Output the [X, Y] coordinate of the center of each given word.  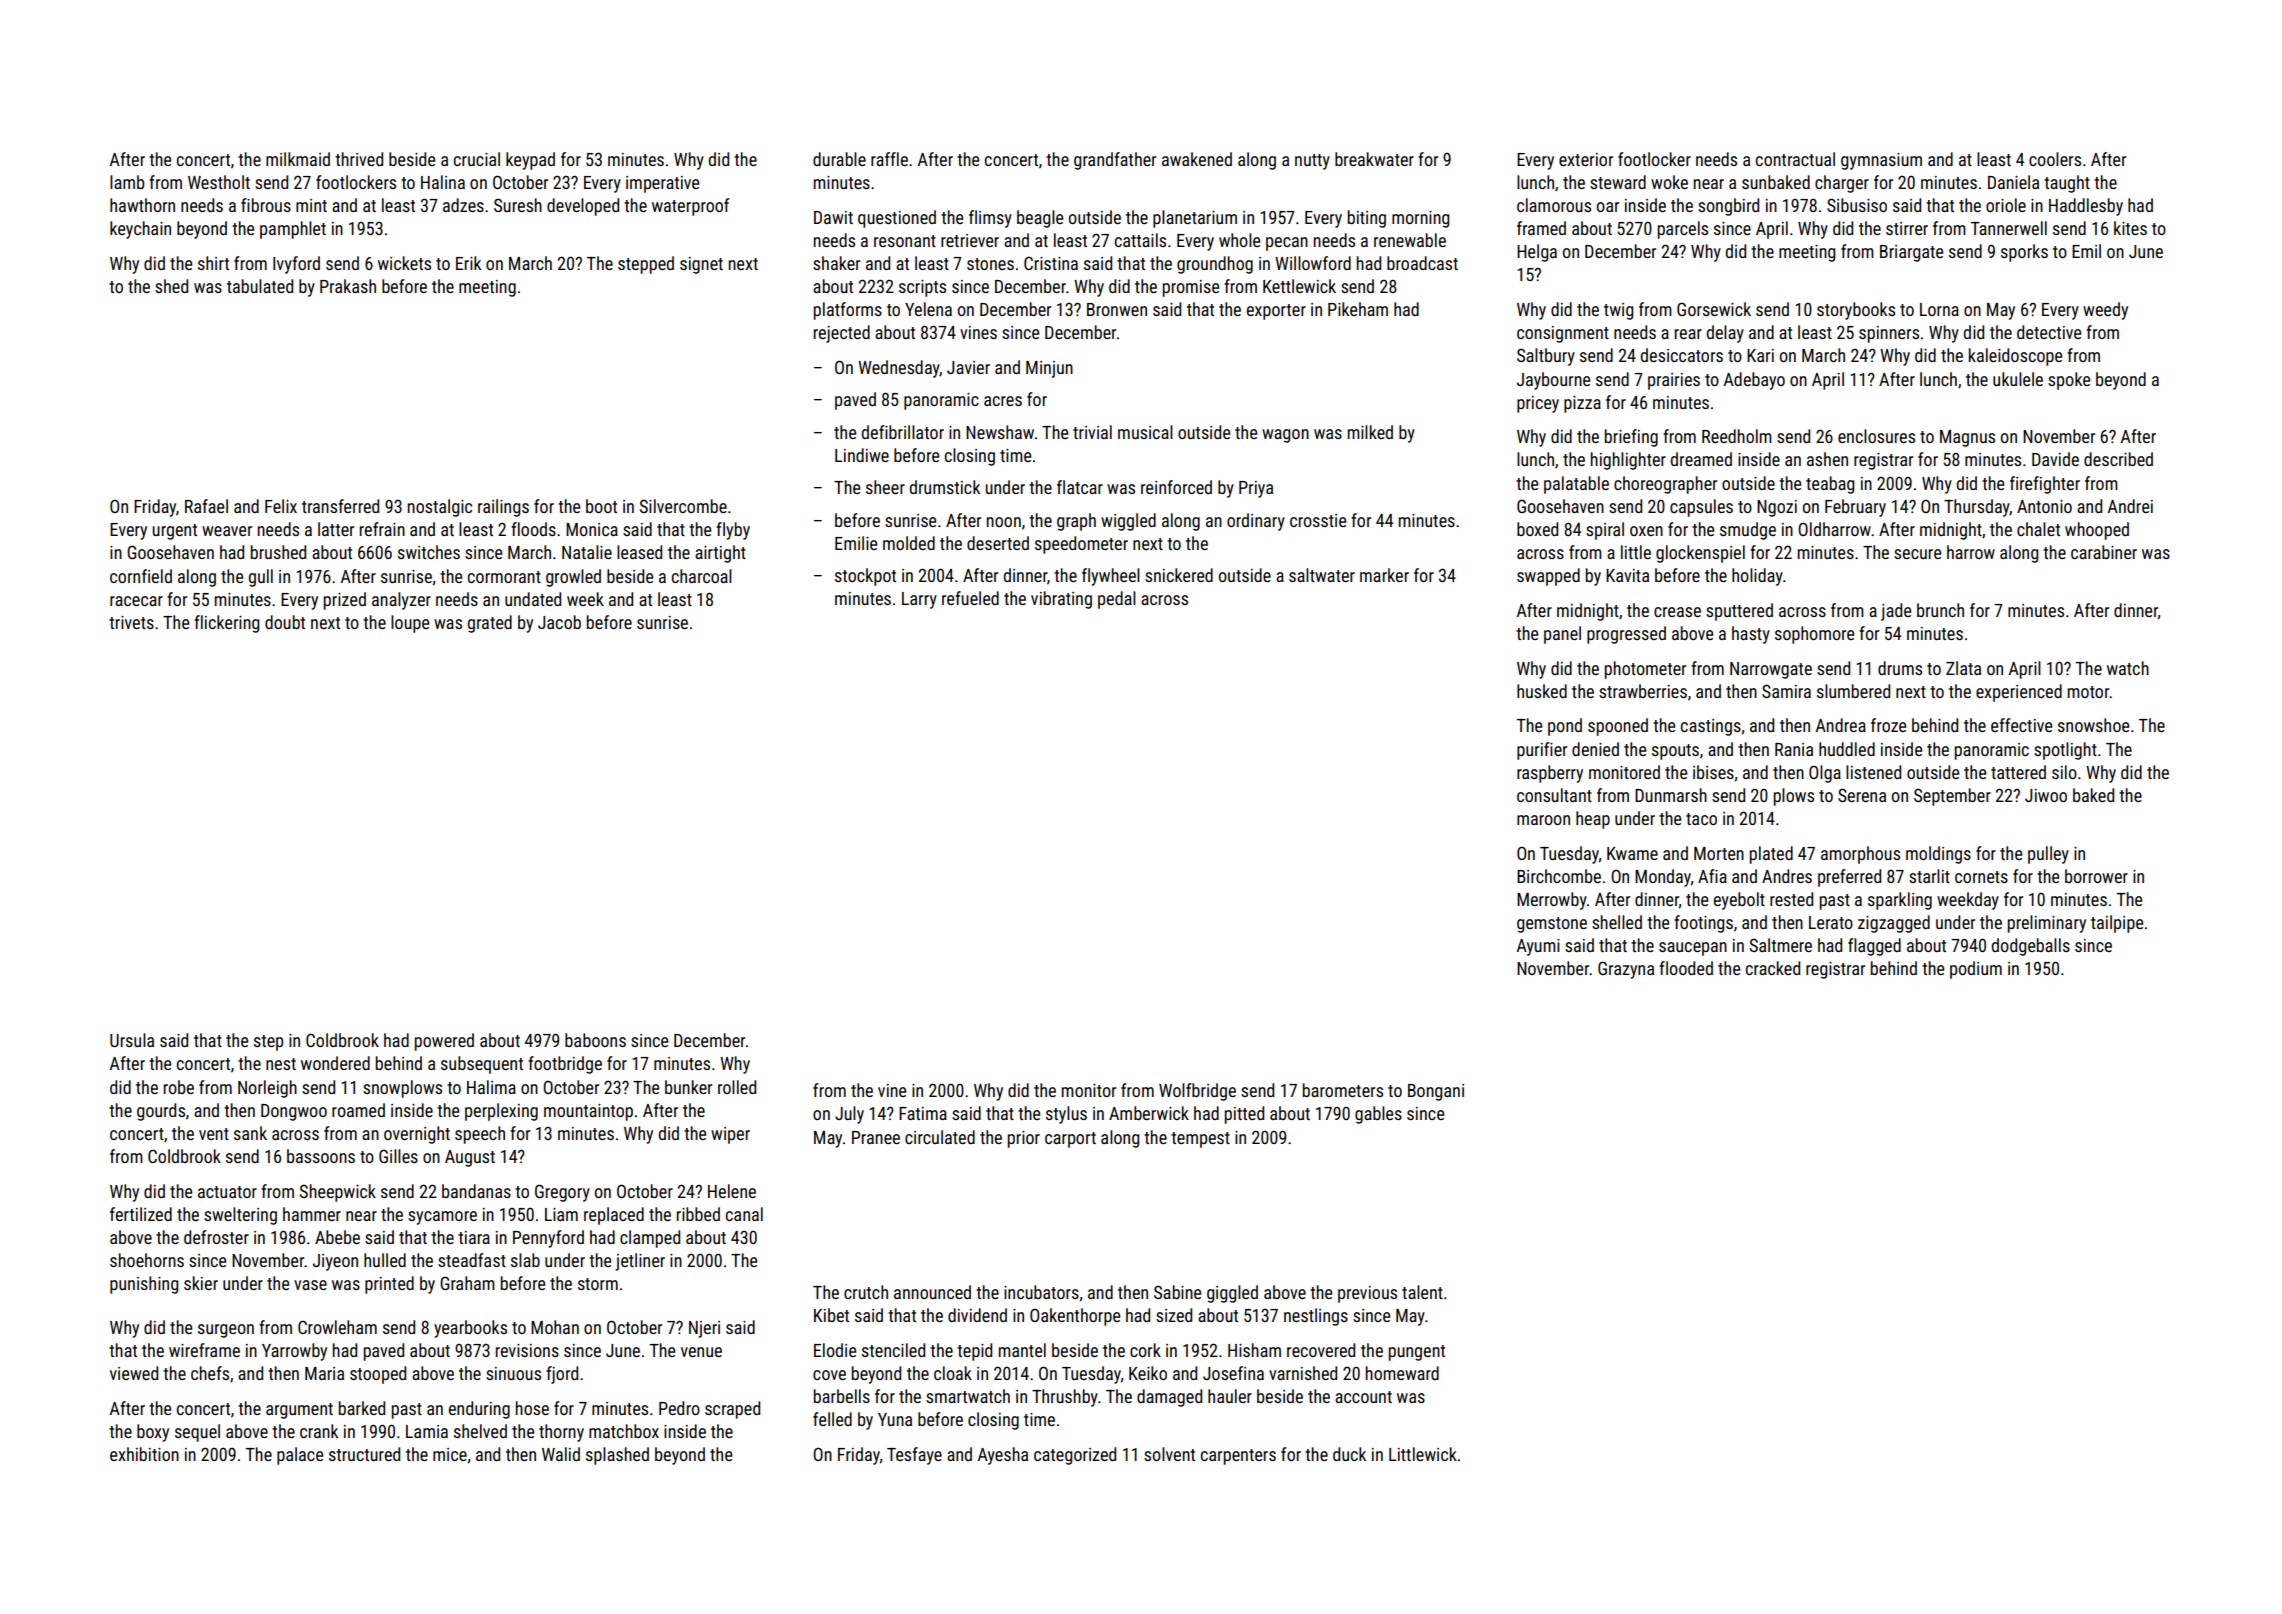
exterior [1586, 159]
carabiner [2104, 552]
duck [1349, 1454]
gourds [161, 1112]
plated [1771, 855]
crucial [477, 159]
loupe [410, 624]
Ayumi [1538, 947]
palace [300, 1456]
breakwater [1374, 159]
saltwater [1322, 575]
